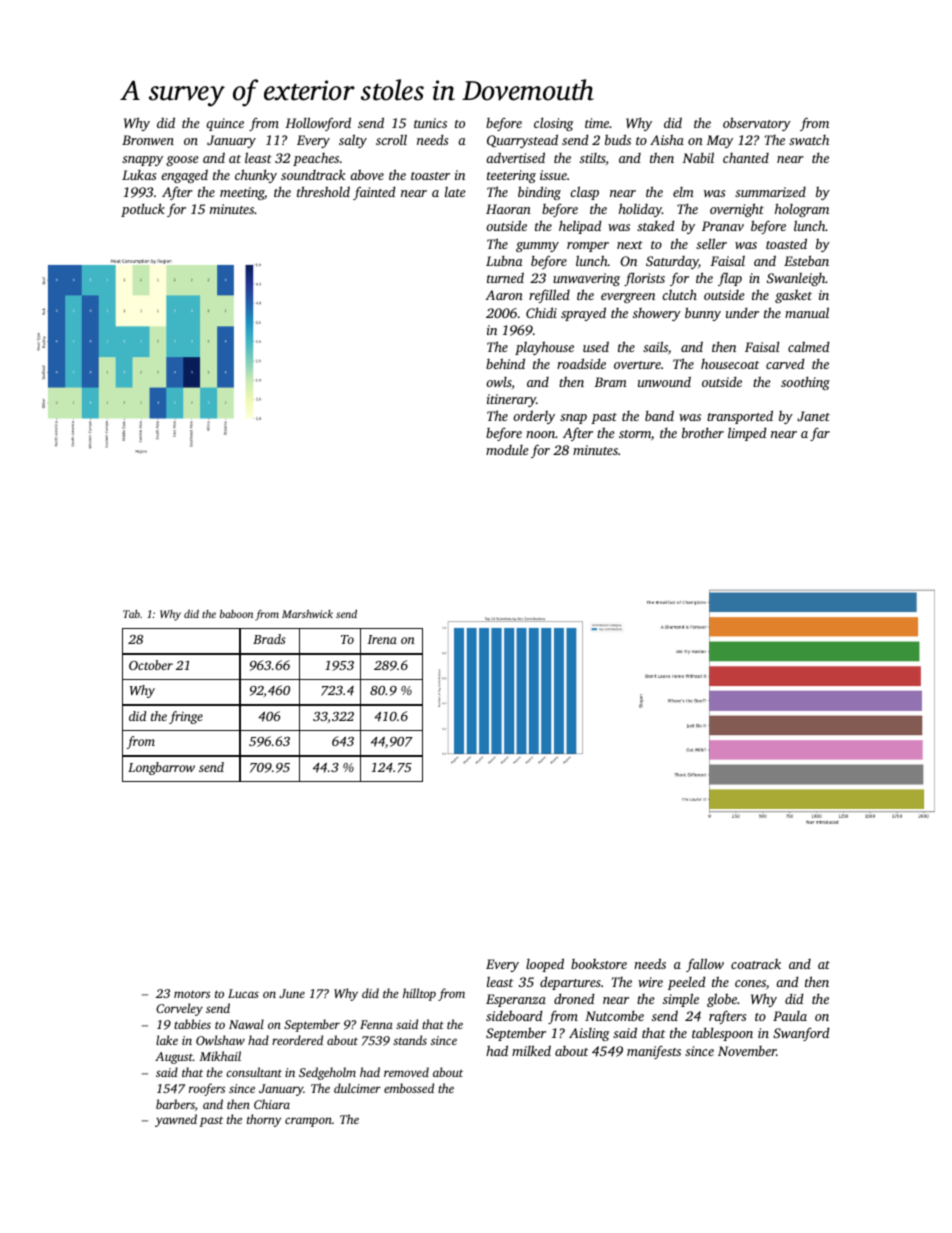  I want to click on module, so click(507, 450).
